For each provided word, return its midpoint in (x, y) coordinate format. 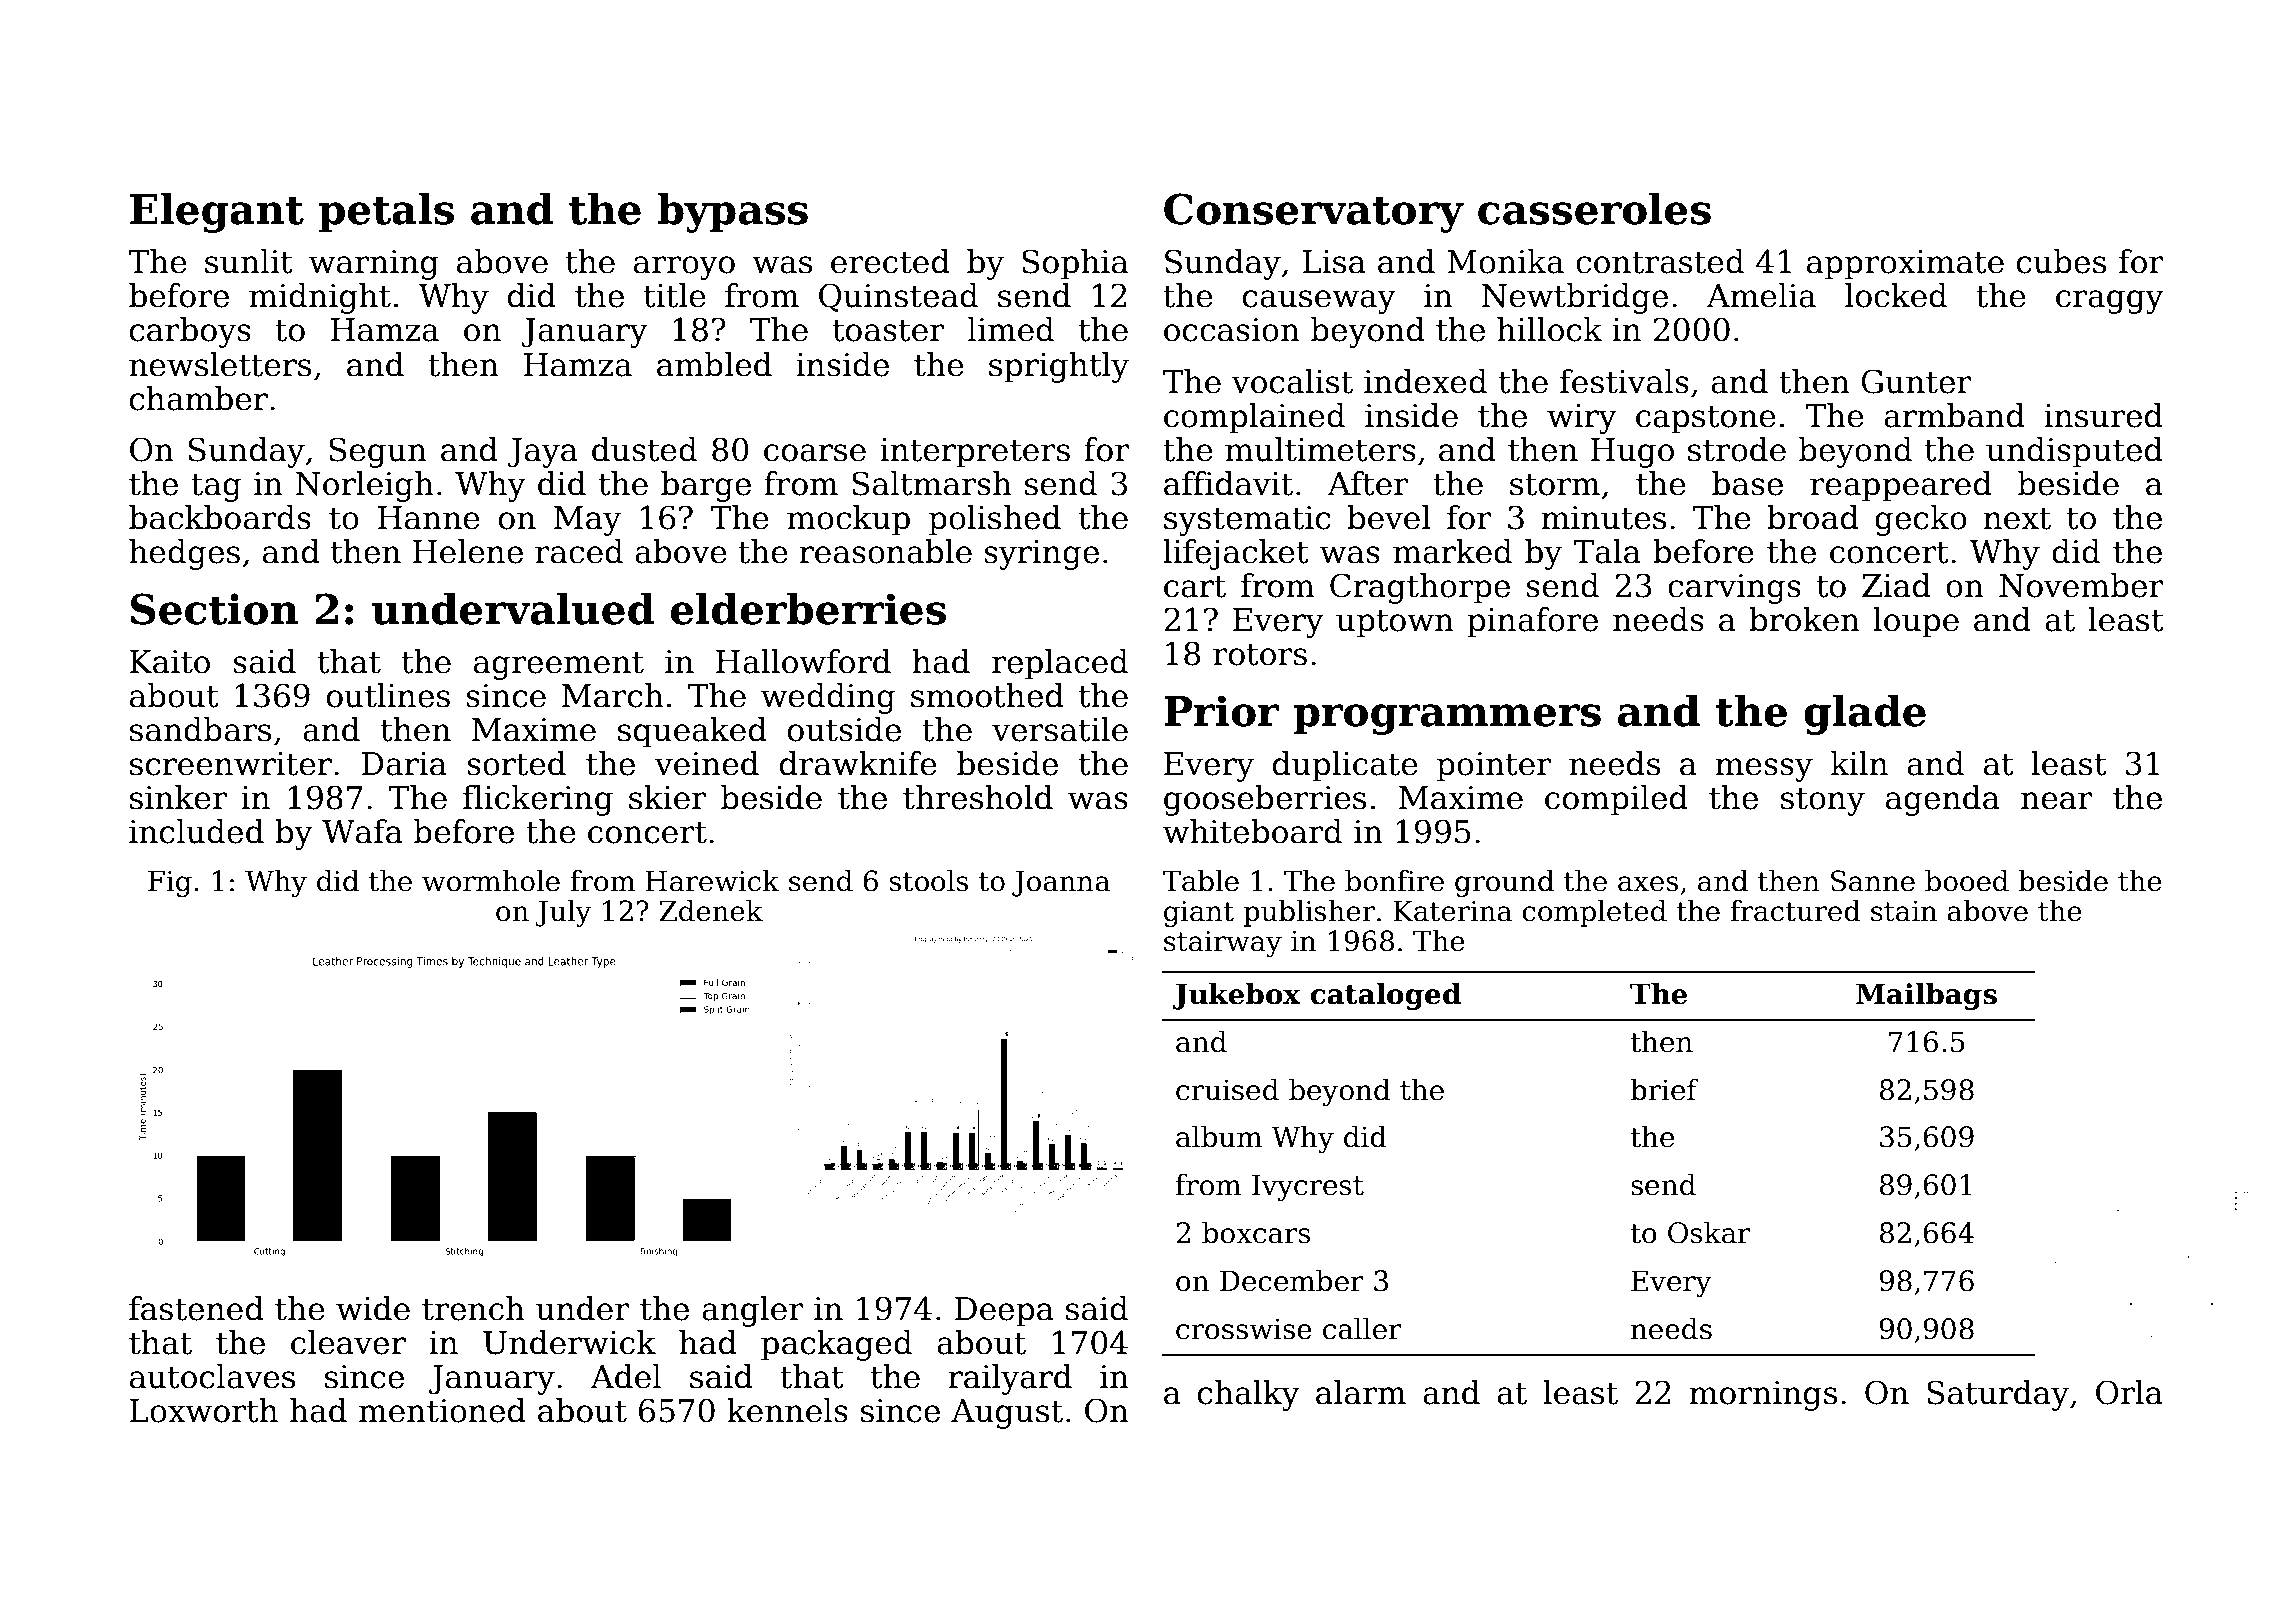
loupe (1916, 622)
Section (215, 609)
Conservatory (1314, 213)
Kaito (170, 662)
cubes (2061, 261)
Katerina (1452, 911)
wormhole (491, 881)
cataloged (1385, 996)
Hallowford (803, 661)
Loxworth (204, 1410)
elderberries (808, 609)
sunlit (249, 261)
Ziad (1896, 585)
